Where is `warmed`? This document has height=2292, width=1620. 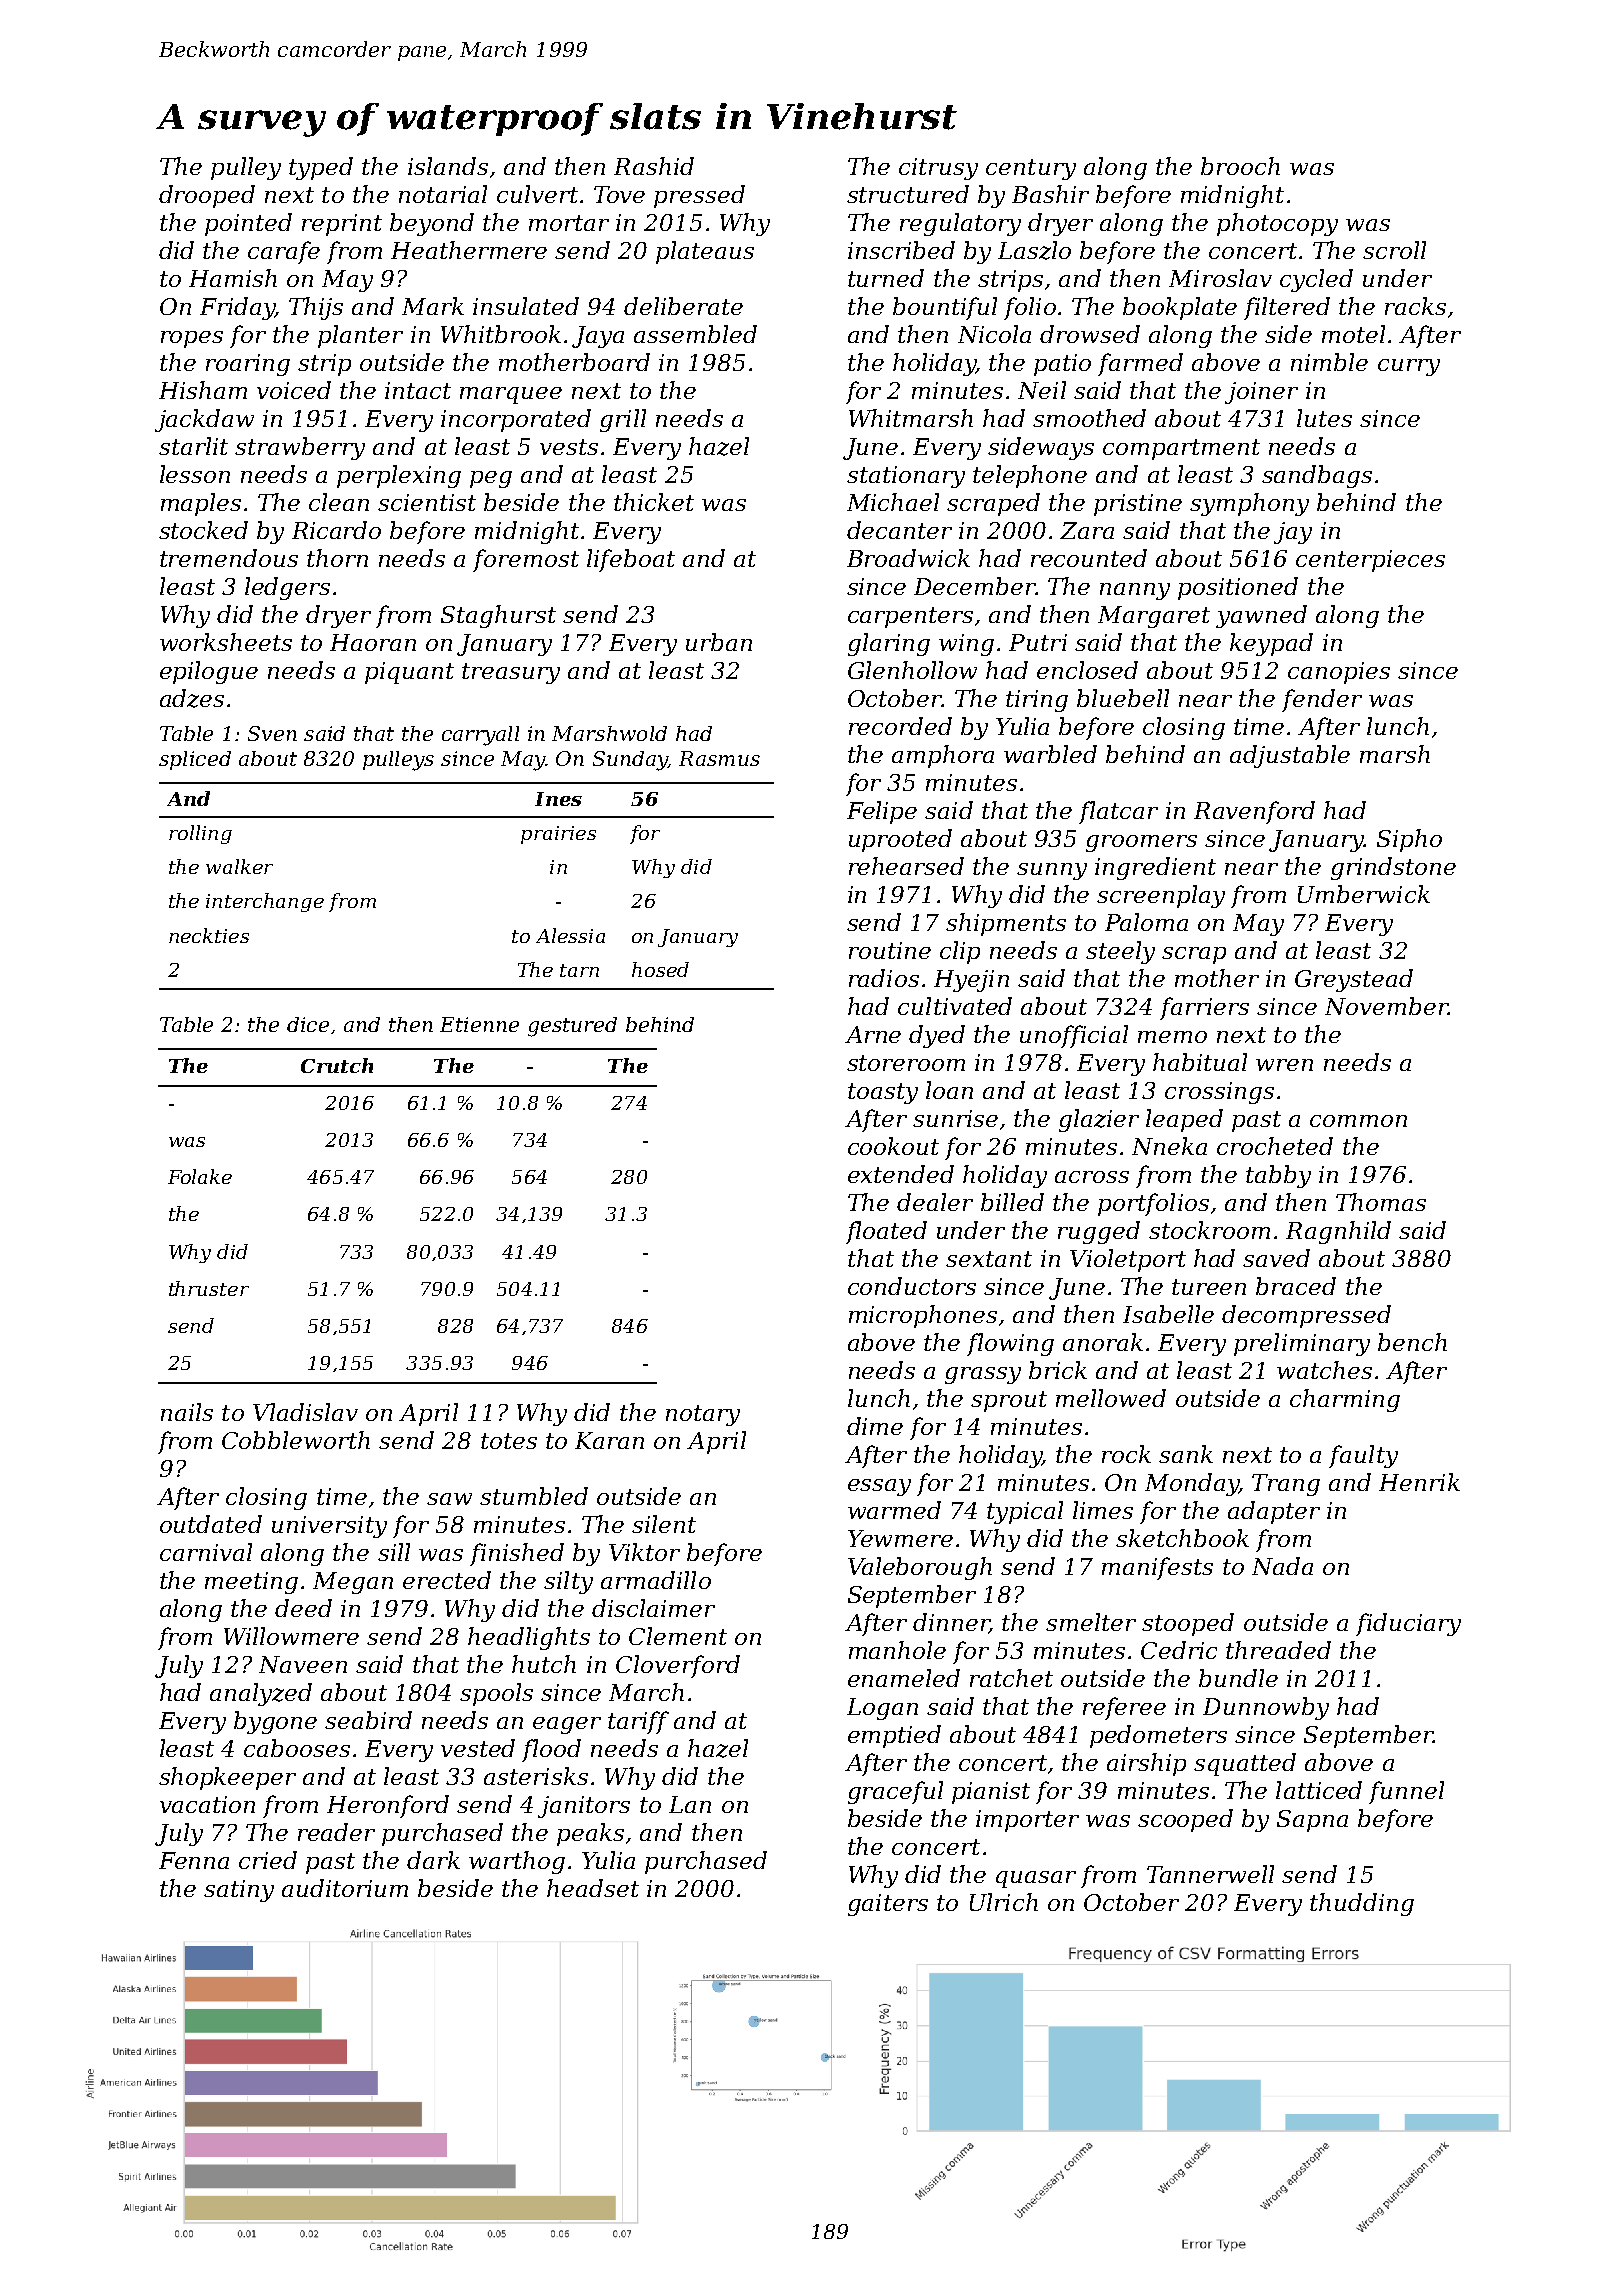 warmed is located at coordinates (894, 1510).
